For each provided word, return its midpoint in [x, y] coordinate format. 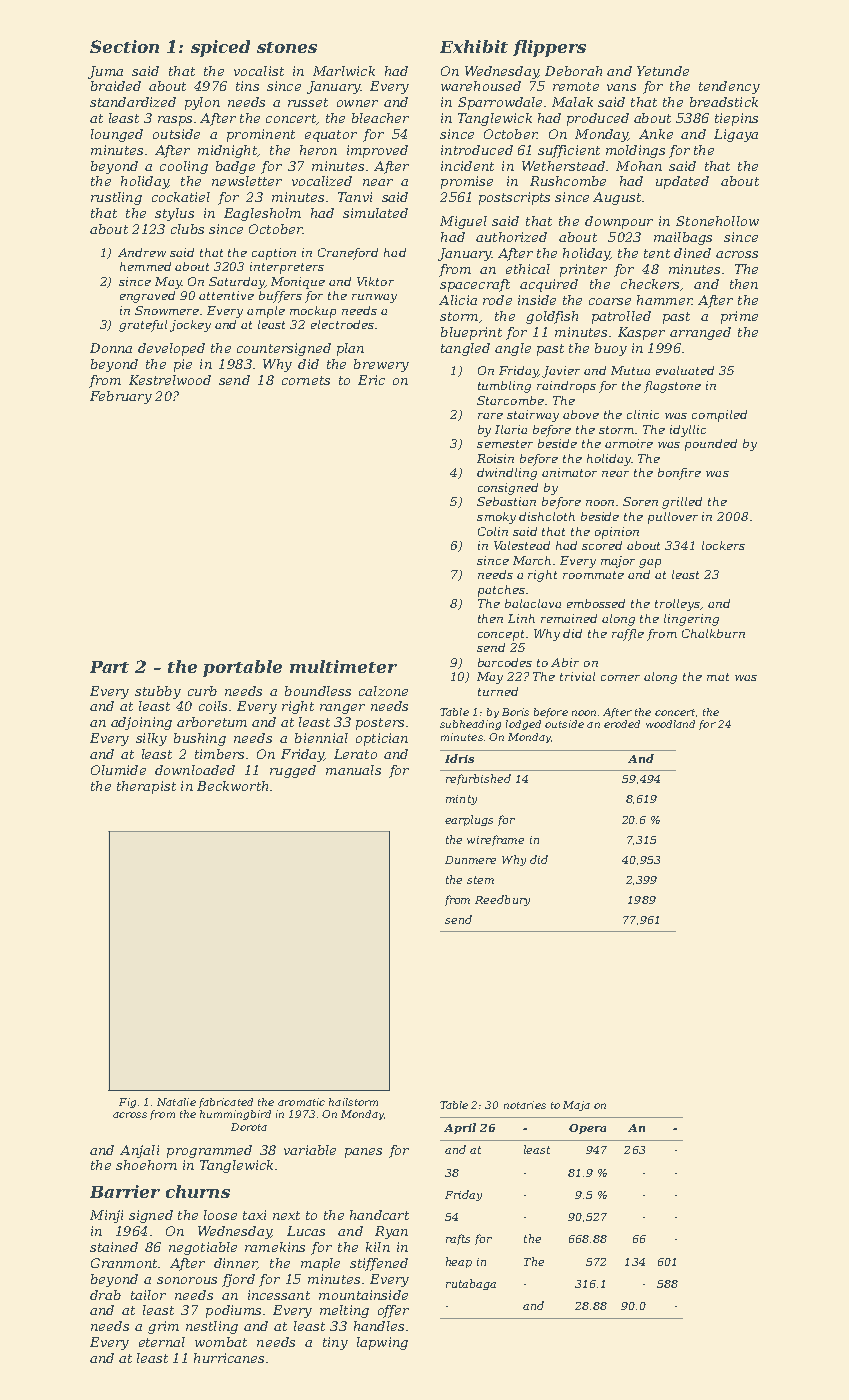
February [121, 397]
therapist [146, 787]
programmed [209, 1151]
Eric [371, 380]
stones [287, 47]
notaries [525, 1105]
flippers [549, 48]
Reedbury [502, 900]
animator [569, 472]
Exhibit [474, 46]
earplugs [469, 820]
